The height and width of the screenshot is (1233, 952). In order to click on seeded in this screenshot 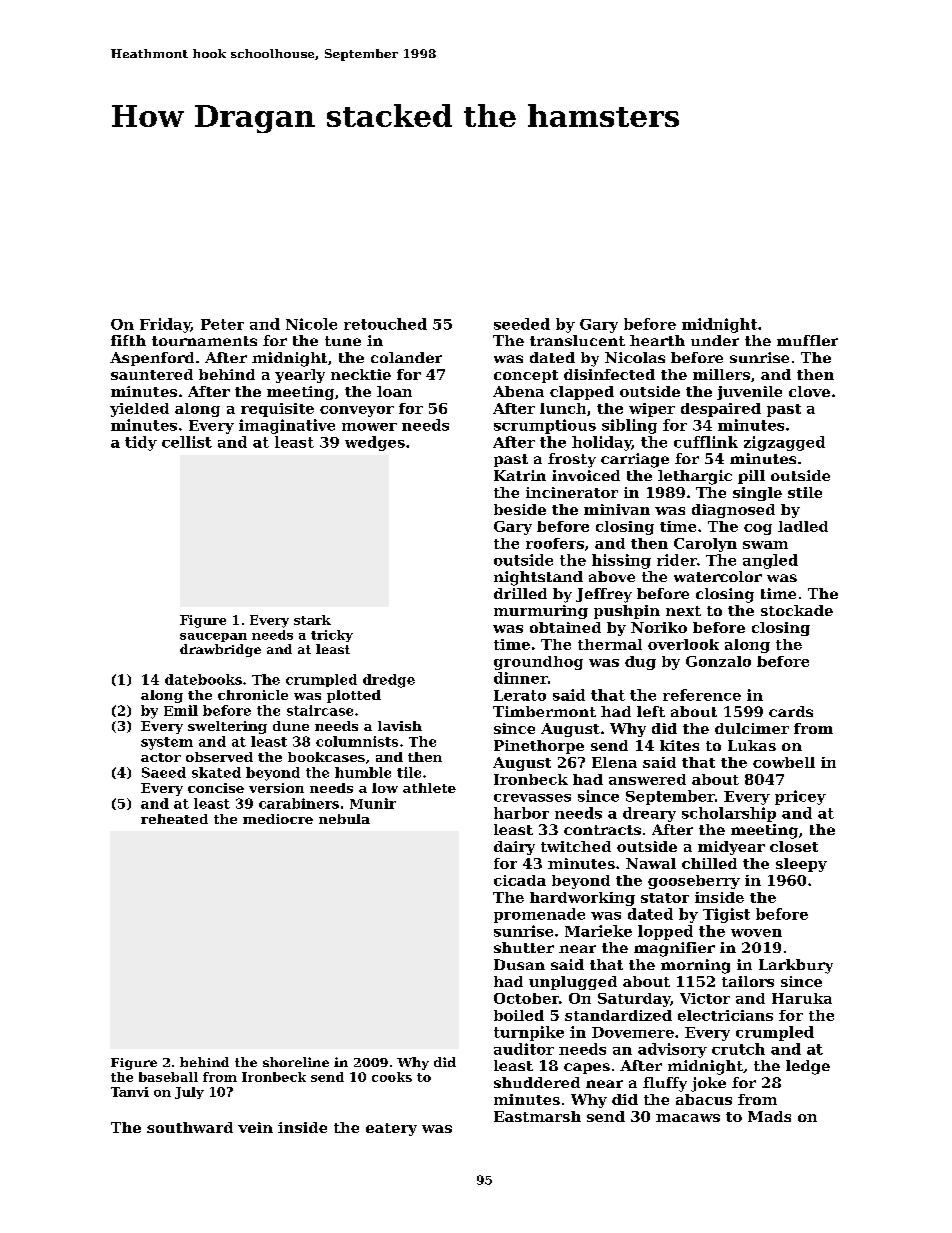, I will do `click(522, 324)`.
